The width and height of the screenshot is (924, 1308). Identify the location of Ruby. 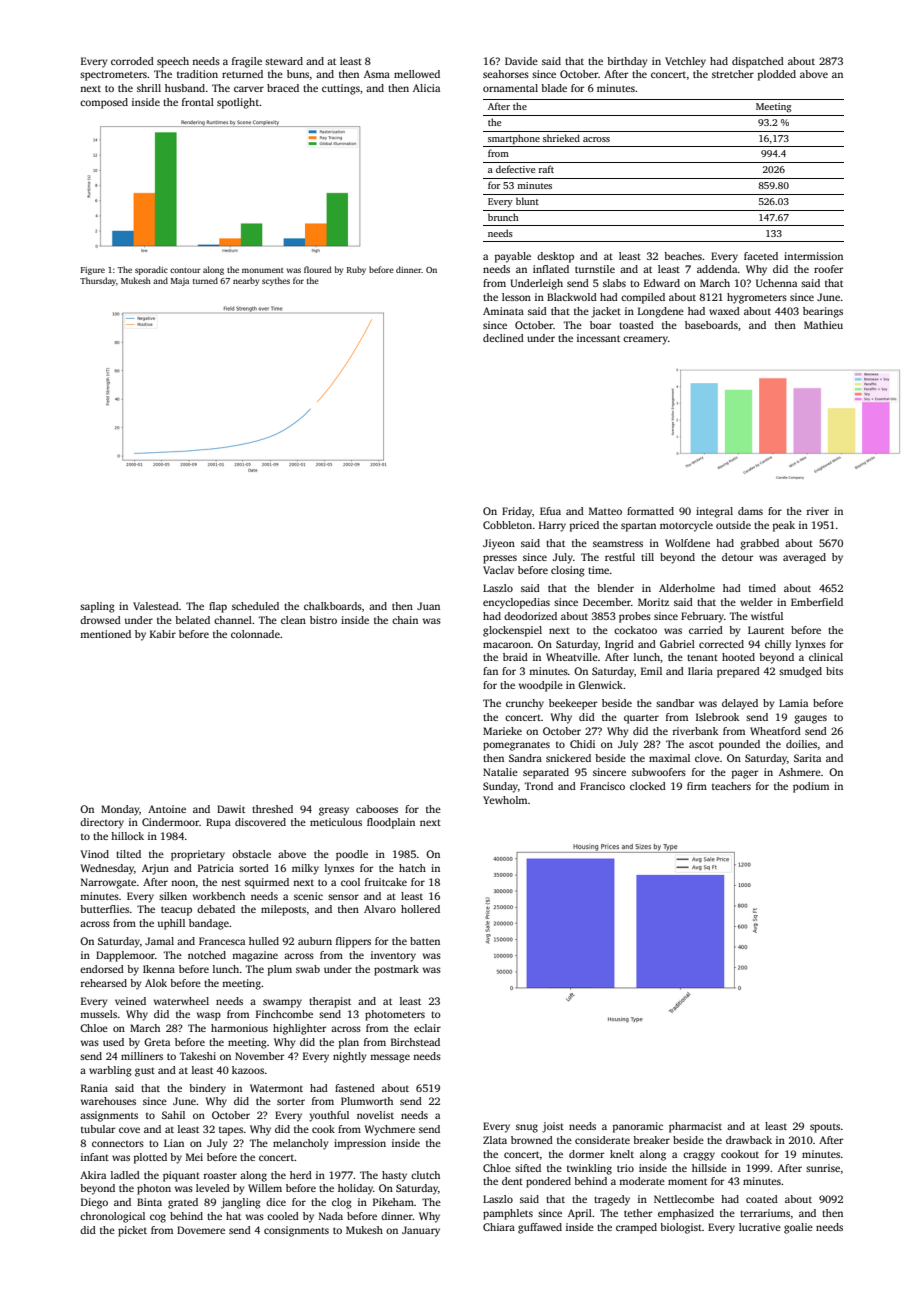
(356, 270).
